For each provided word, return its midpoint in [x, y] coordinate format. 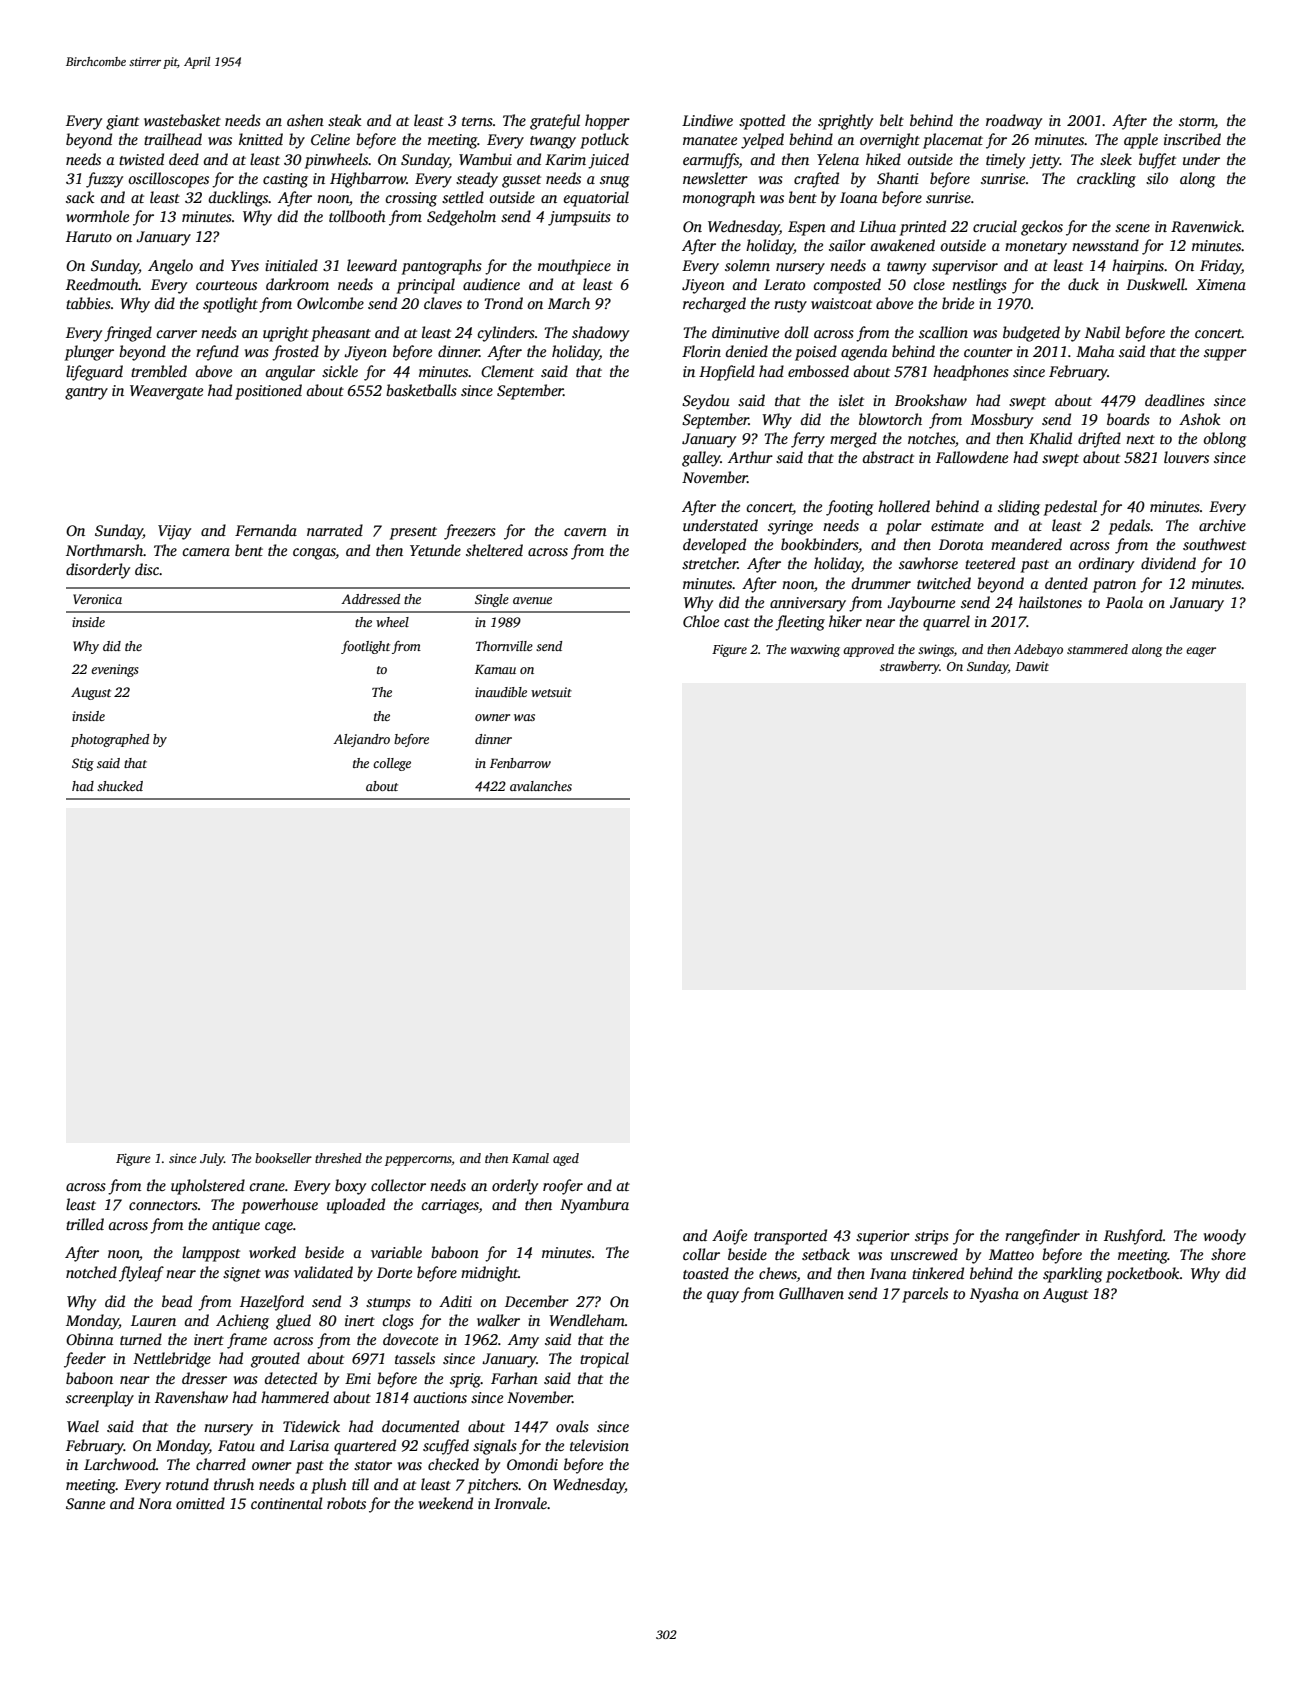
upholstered [208, 1187]
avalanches [541, 786]
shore [1228, 1254]
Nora [155, 1503]
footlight [365, 647]
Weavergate [166, 392]
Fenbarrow [520, 763]
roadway [1014, 122]
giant [122, 122]
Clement [507, 371]
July [212, 1159]
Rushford [1133, 1237]
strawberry [910, 667]
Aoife [729, 1237]
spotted [762, 122]
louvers [1186, 457]
